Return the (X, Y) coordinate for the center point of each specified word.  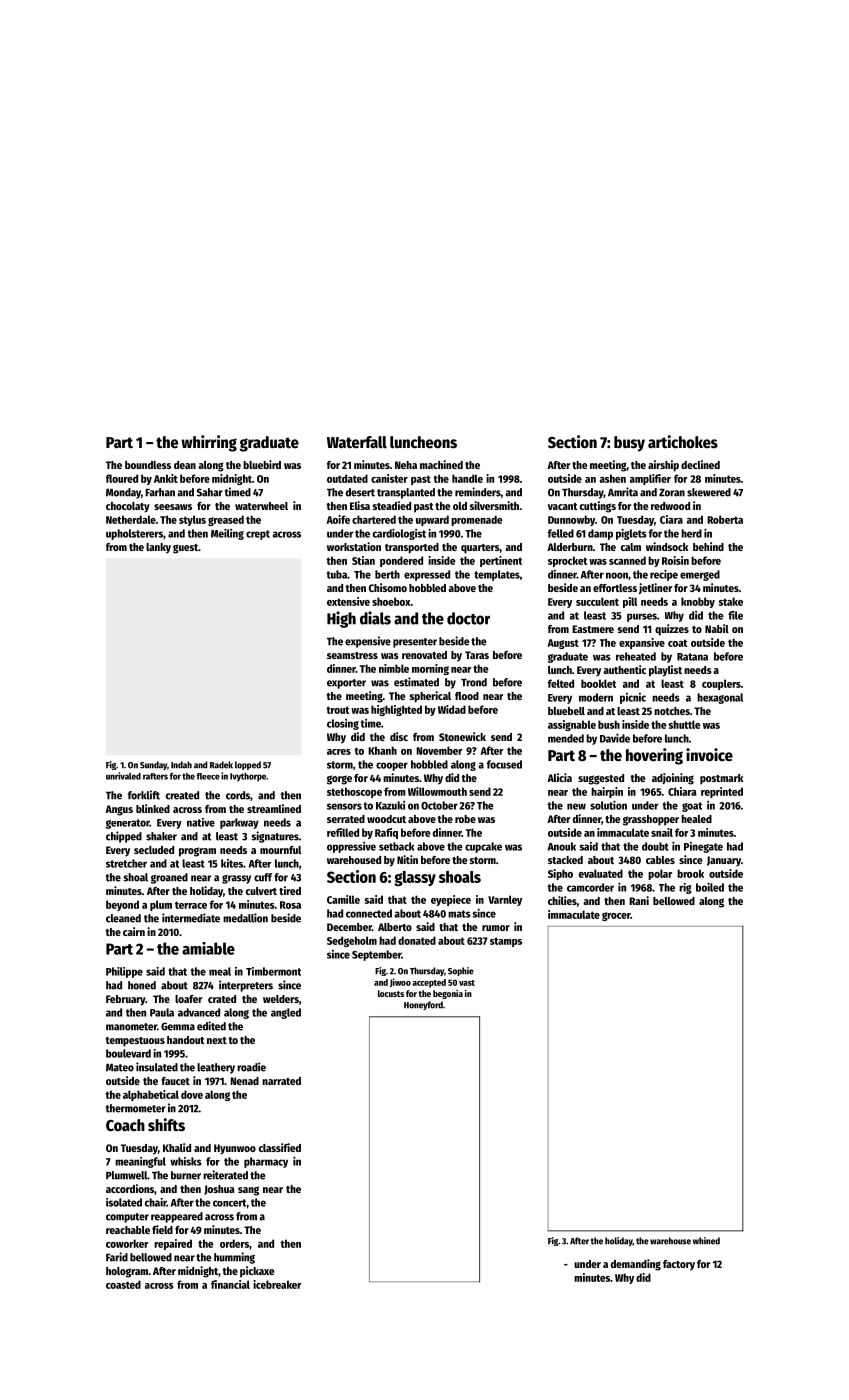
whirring (209, 443)
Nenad (244, 1081)
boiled (710, 887)
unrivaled (123, 776)
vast (467, 983)
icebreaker (277, 1284)
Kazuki (390, 805)
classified (280, 1147)
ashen (612, 478)
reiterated (225, 1175)
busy (629, 444)
